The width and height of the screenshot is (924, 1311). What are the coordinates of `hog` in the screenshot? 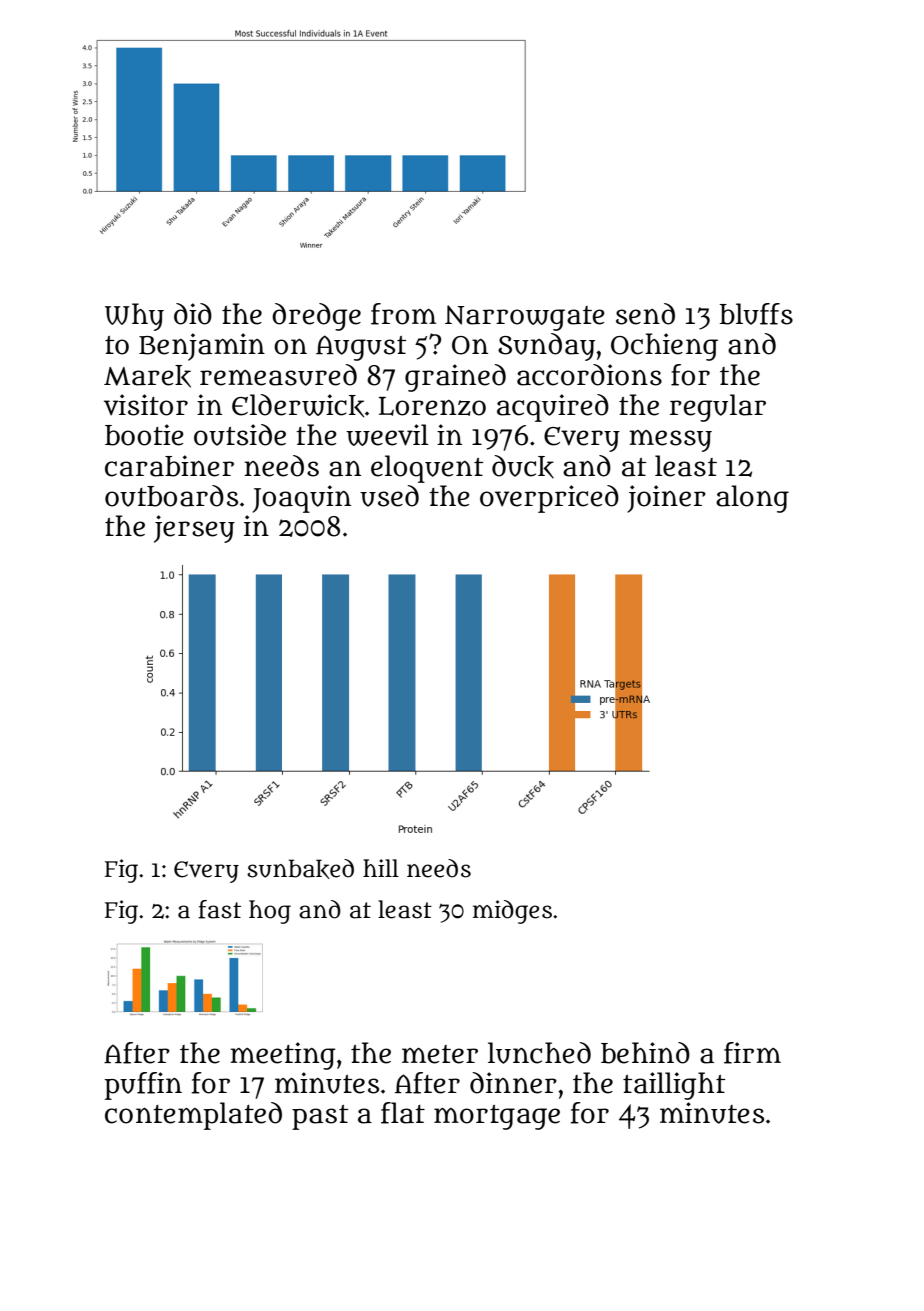 It's located at (270, 912).
